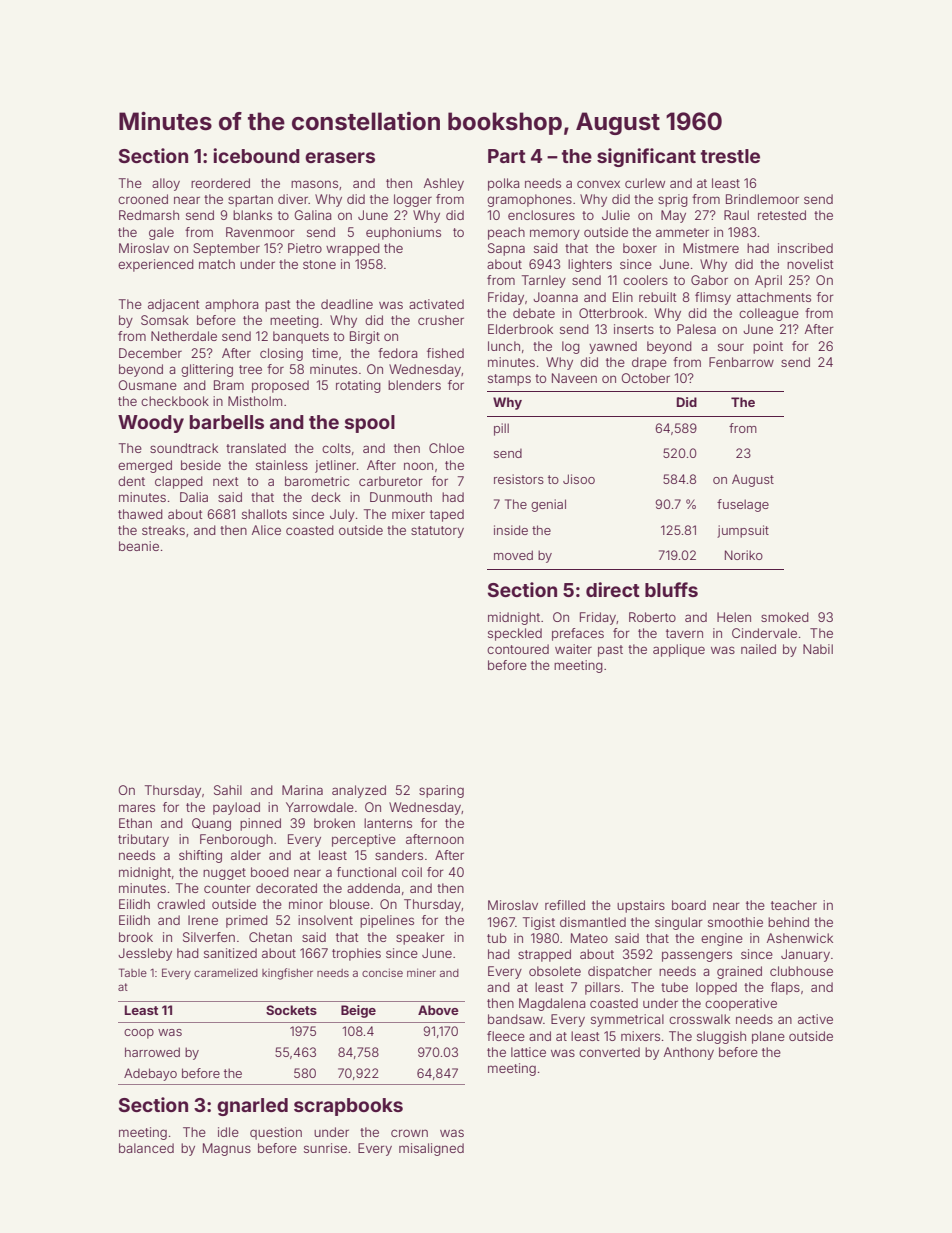  Describe the element at coordinates (674, 987) in the image. I see `tube` at that location.
